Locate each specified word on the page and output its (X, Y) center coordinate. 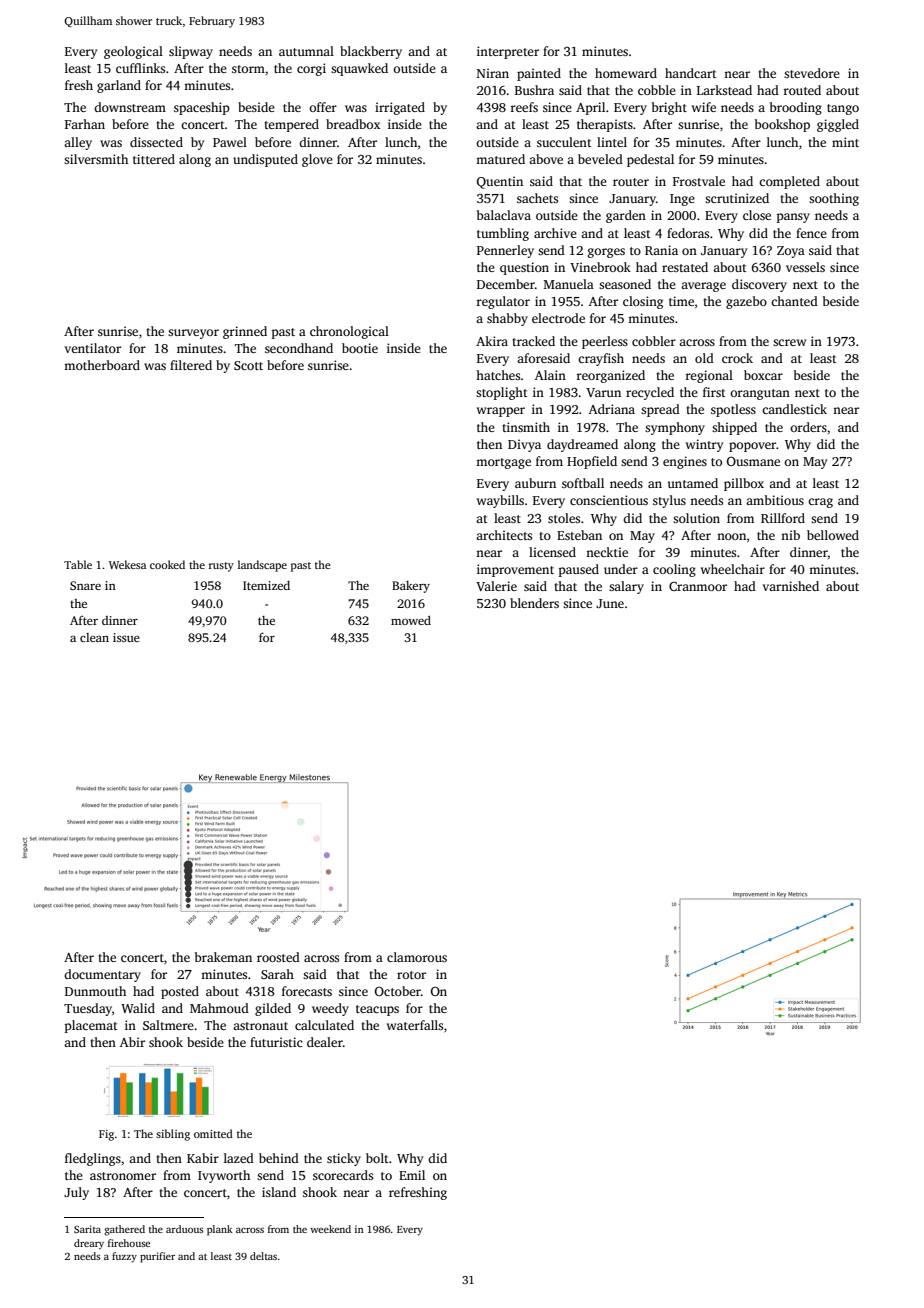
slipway (191, 52)
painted (539, 74)
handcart (691, 73)
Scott (248, 365)
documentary (102, 975)
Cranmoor (698, 586)
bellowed (833, 535)
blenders (534, 603)
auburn (535, 483)
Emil (412, 1175)
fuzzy (124, 1257)
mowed (411, 620)
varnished (791, 586)
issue (126, 637)
